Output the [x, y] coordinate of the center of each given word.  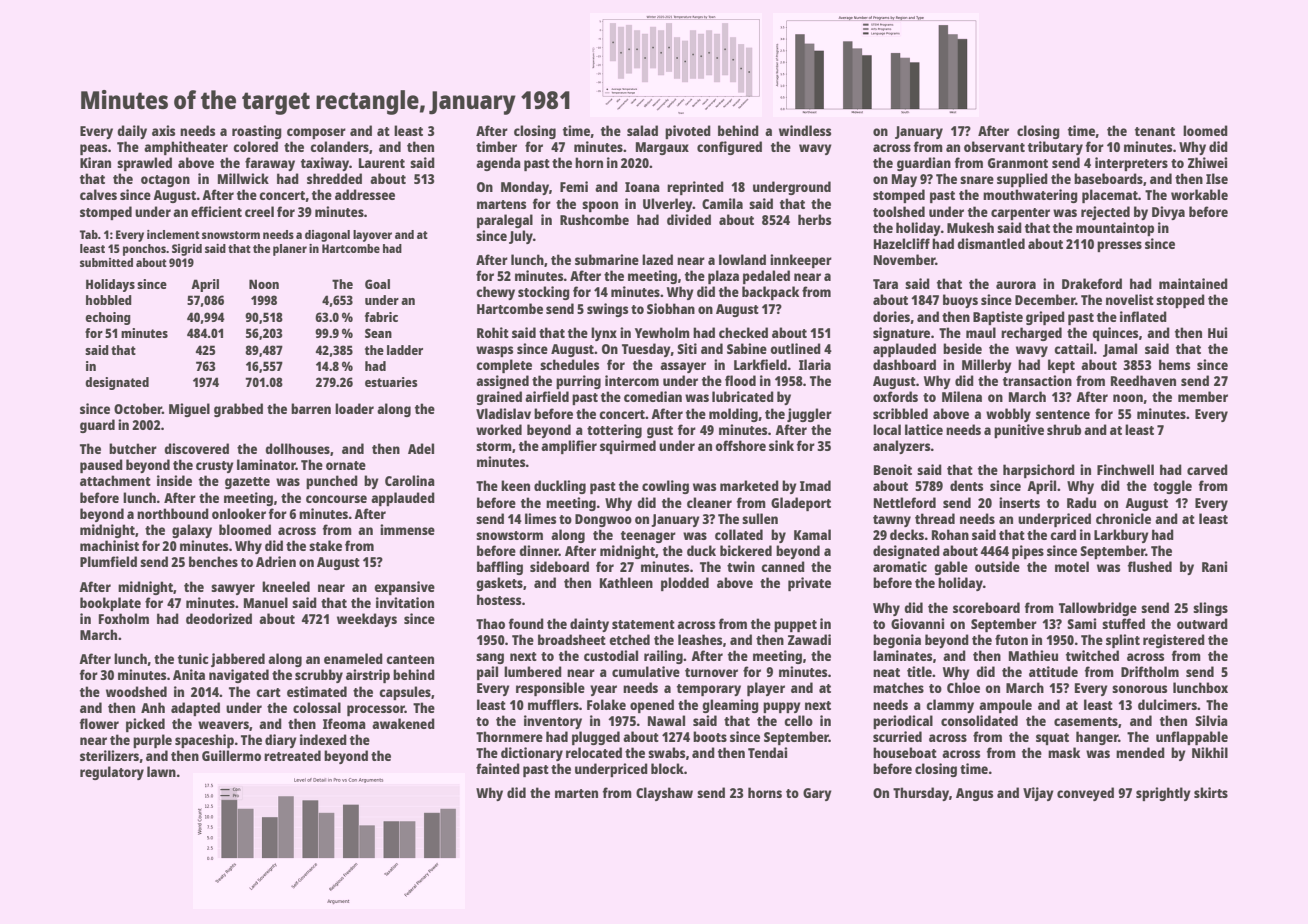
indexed [323, 739]
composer [316, 133]
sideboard [559, 566]
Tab [89, 234]
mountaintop [1115, 229]
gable [951, 568]
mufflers [553, 704]
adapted [195, 709]
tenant [1155, 131]
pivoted [688, 132]
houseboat [905, 752]
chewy [495, 293]
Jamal [1120, 350]
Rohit [493, 332]
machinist [109, 545]
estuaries [391, 382]
